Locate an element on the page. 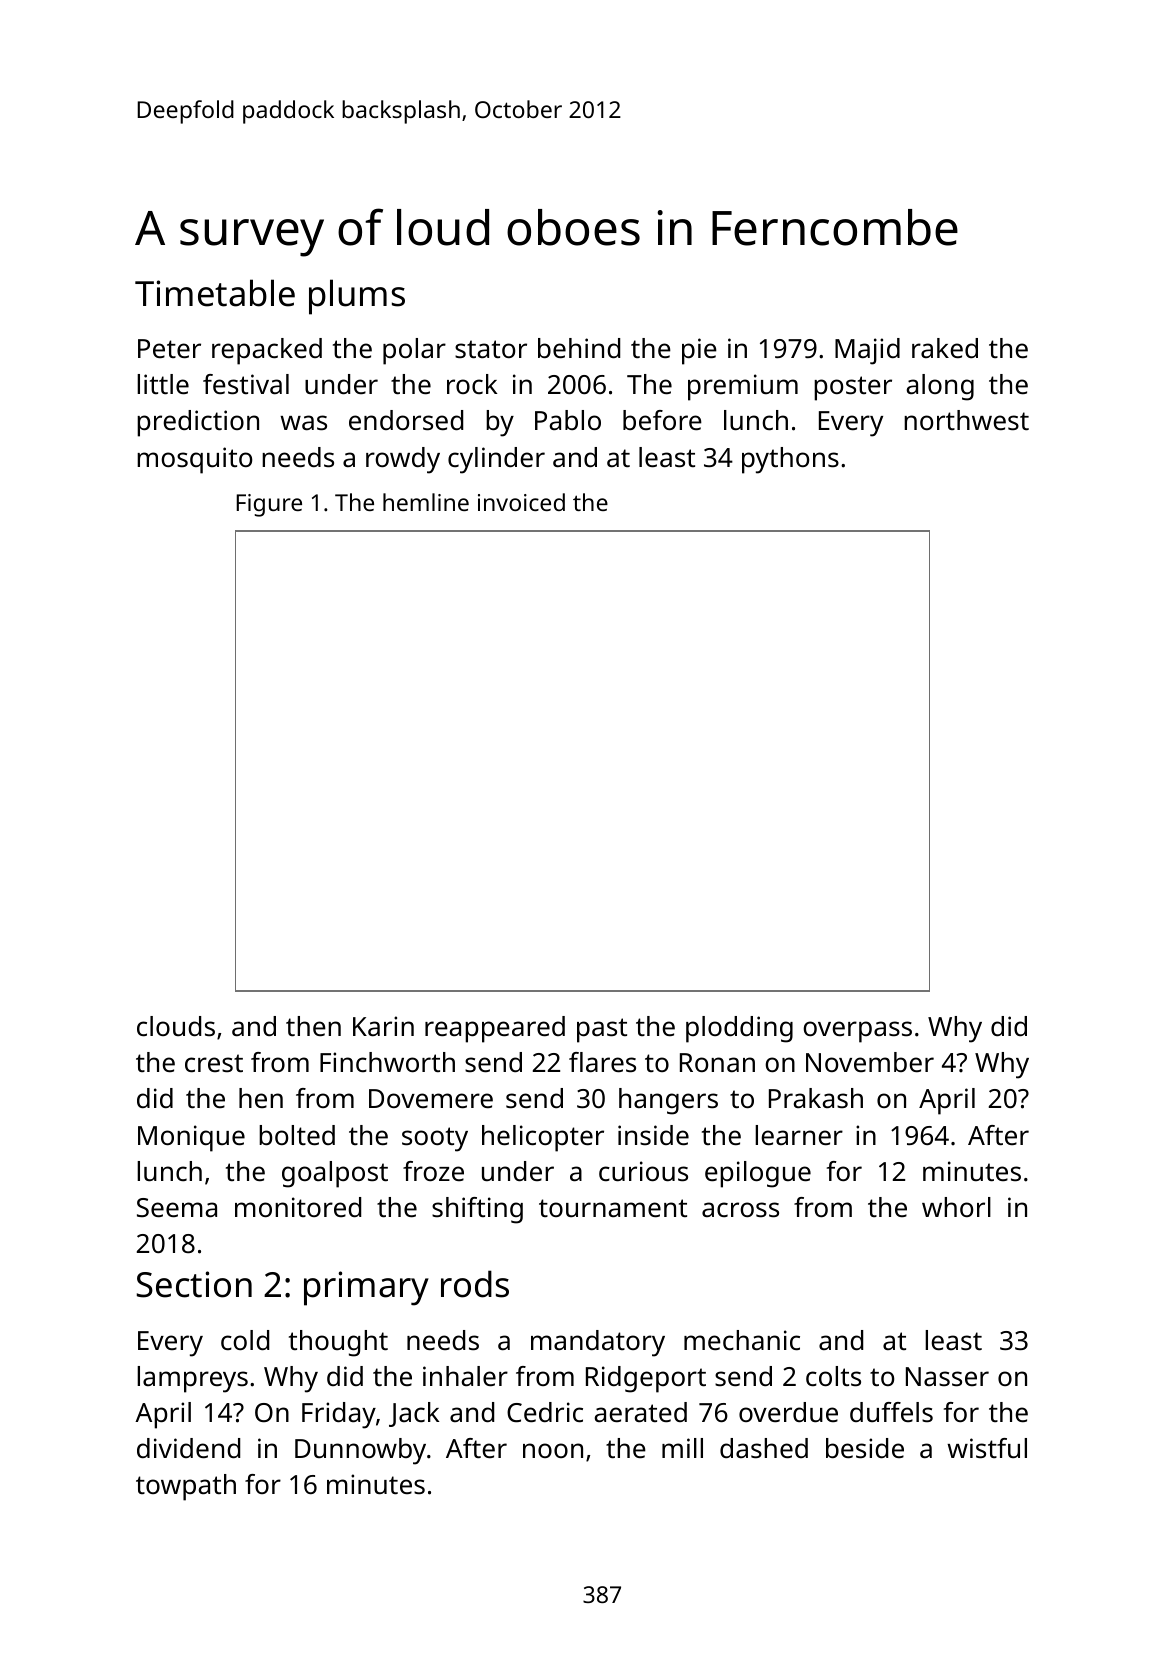 The height and width of the document is (1654, 1165). repacked is located at coordinates (267, 351).
